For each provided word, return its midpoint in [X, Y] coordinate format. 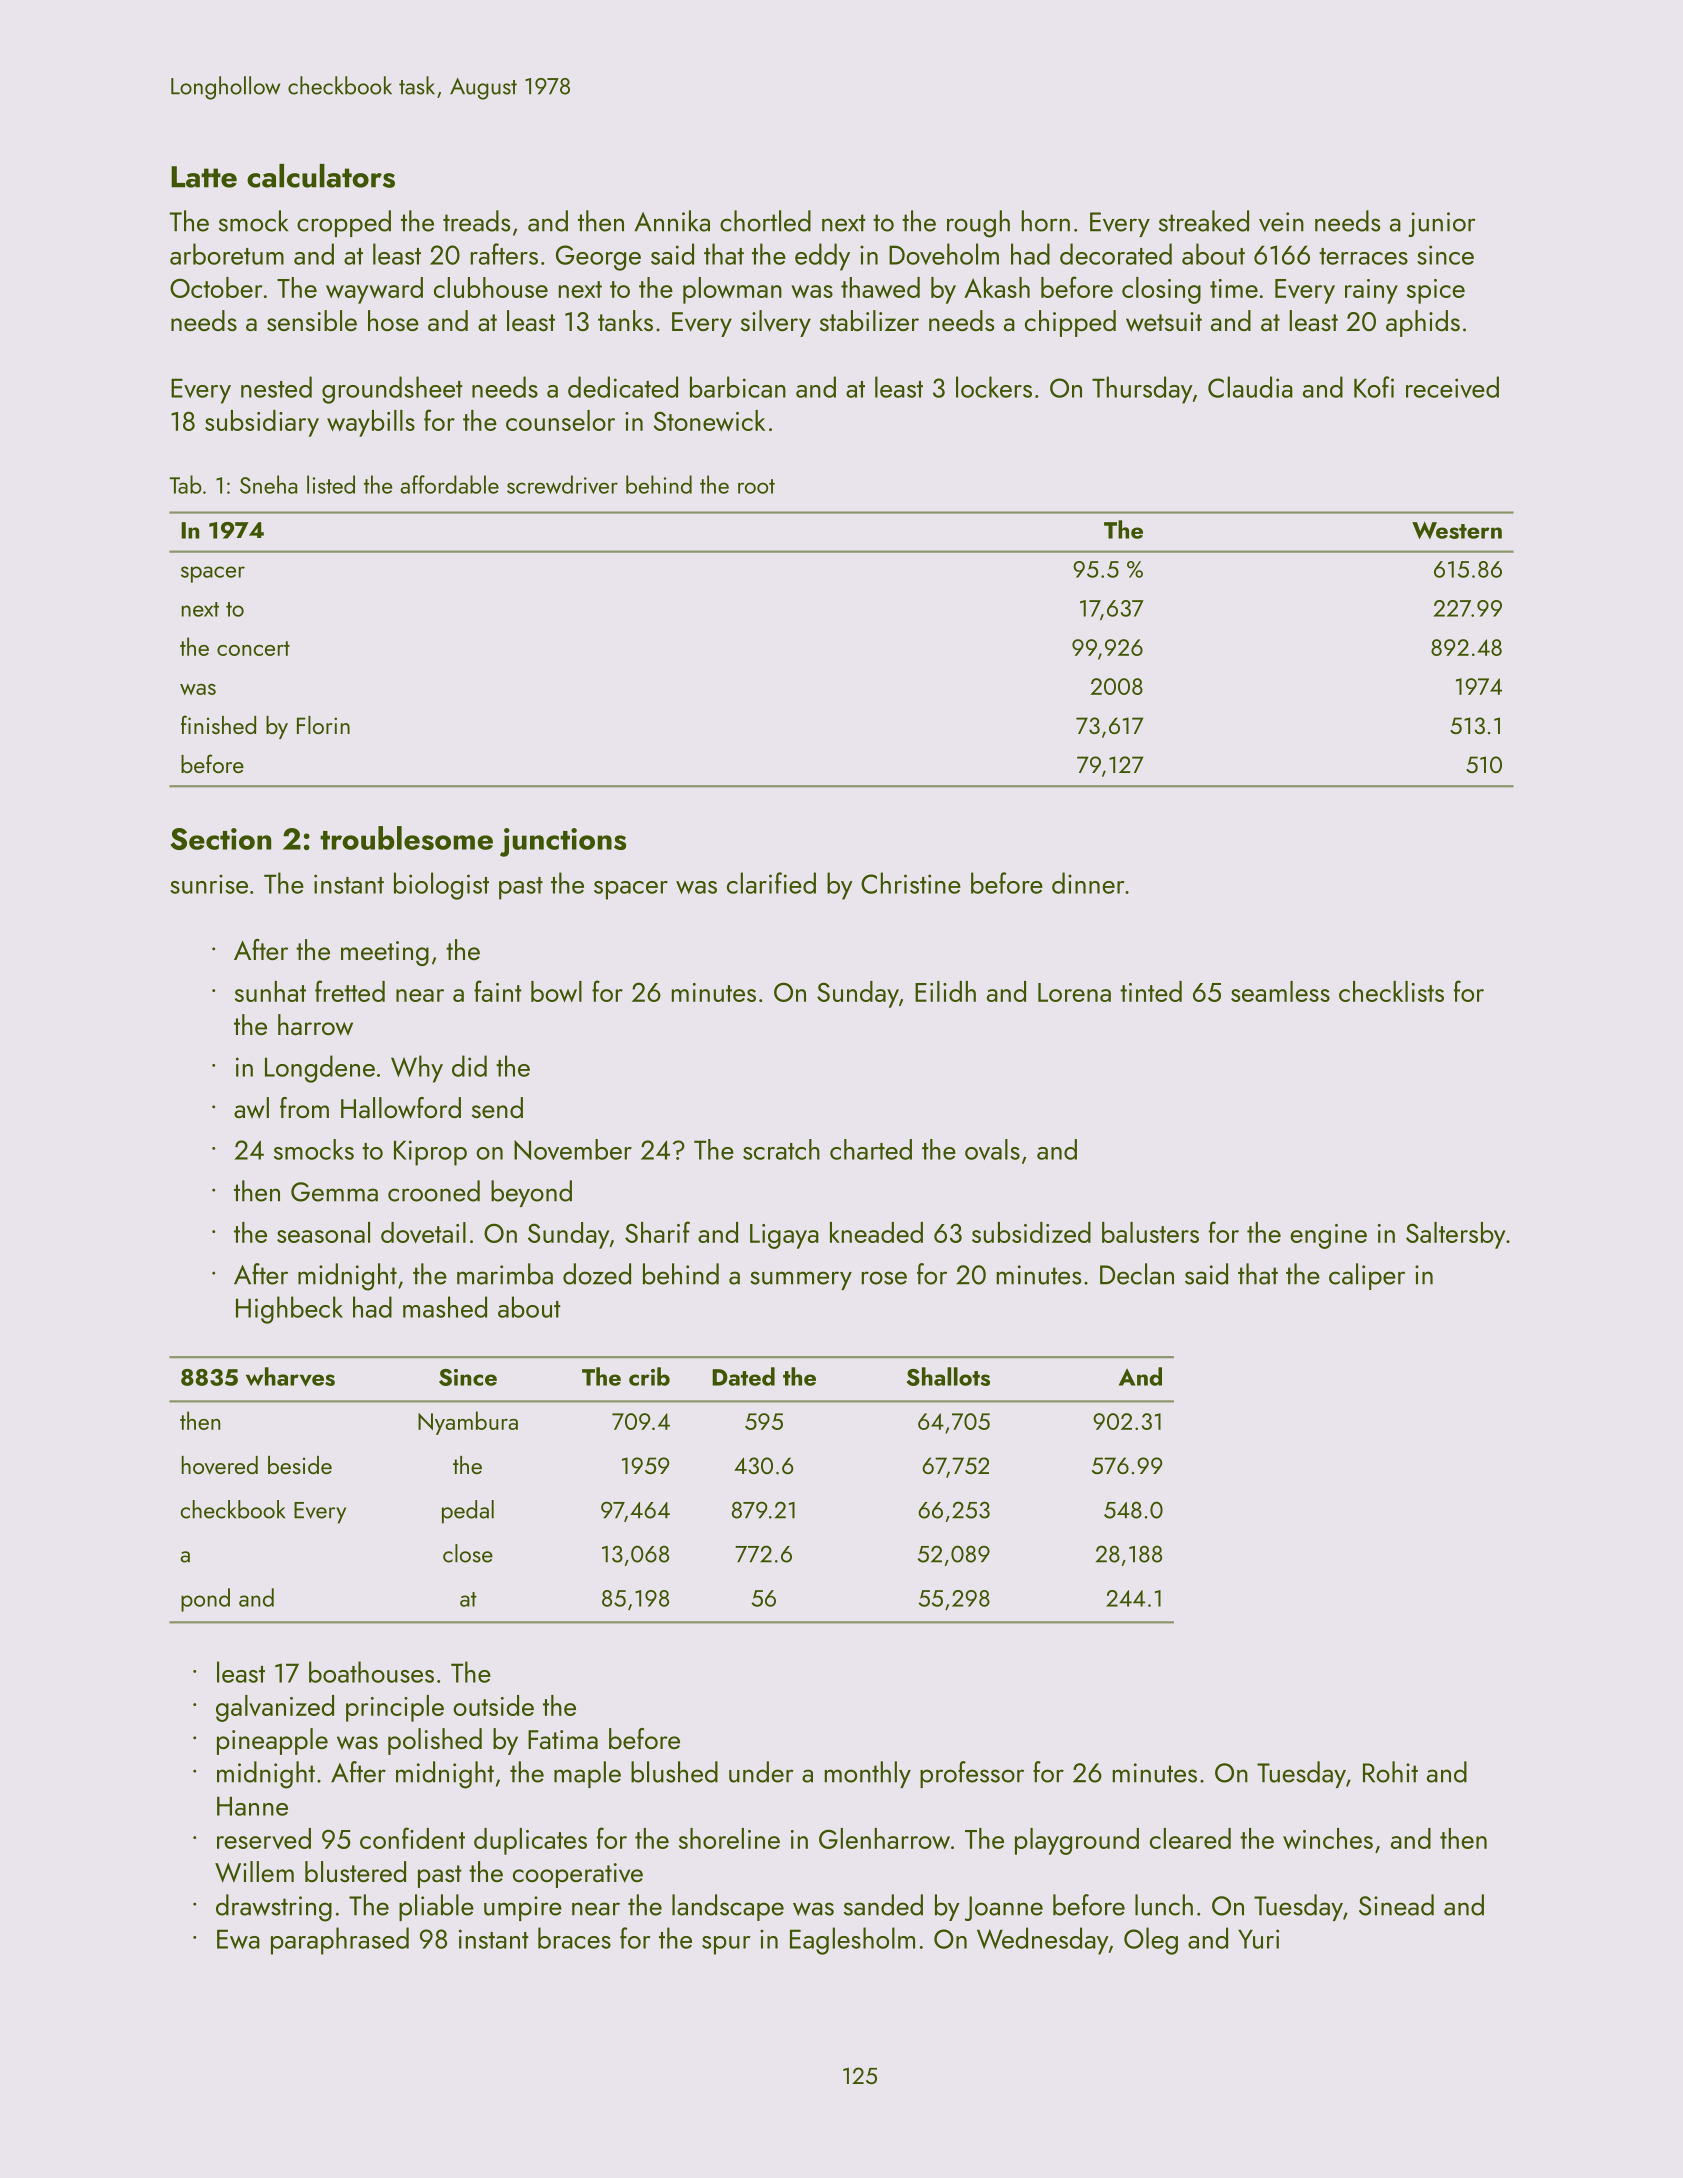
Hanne [252, 1806]
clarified [771, 883]
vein [1281, 222]
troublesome [406, 838]
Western [1457, 530]
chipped [1070, 323]
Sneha [268, 484]
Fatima [563, 1739]
